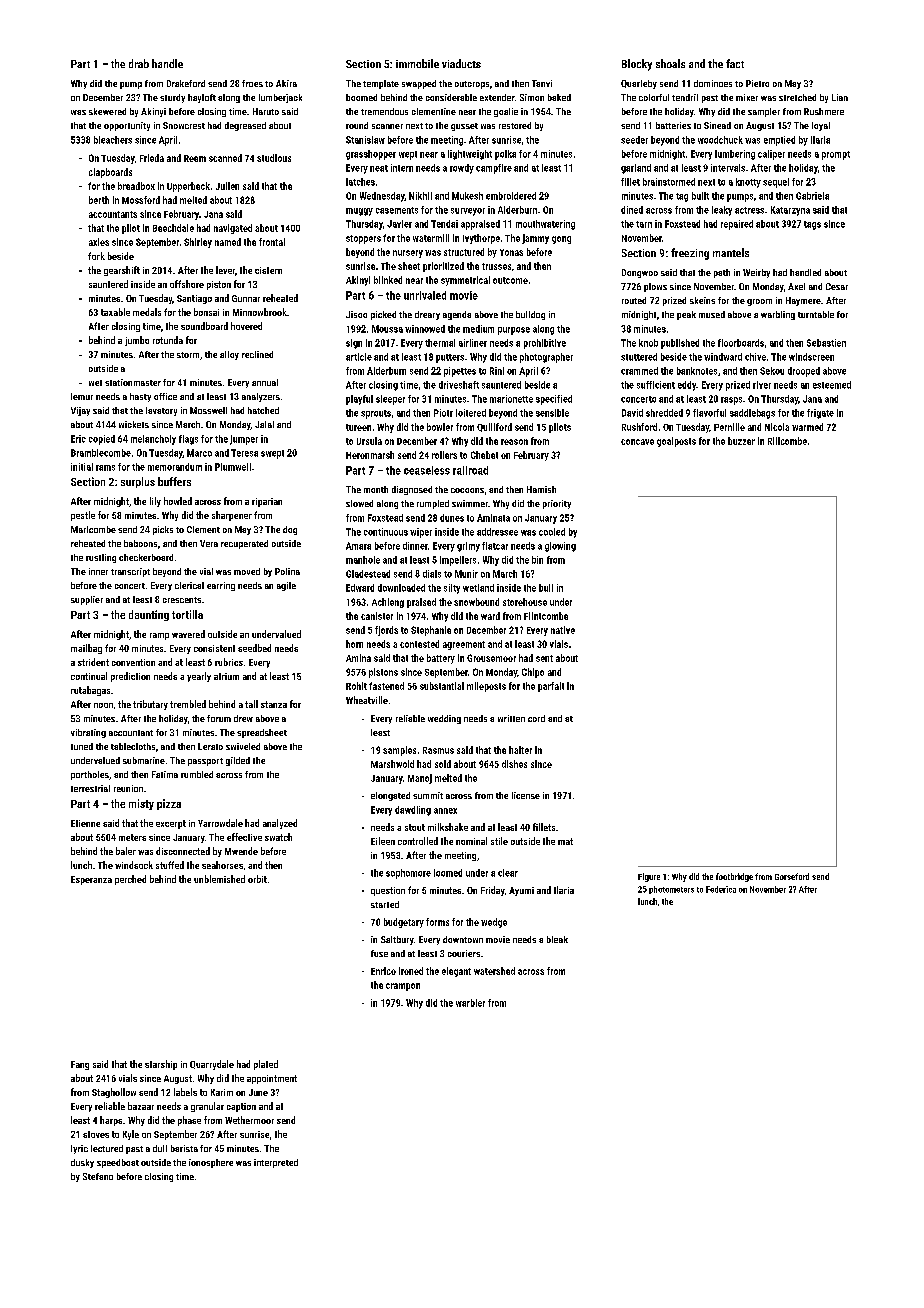 The height and width of the image is (1308, 924). What do you see at coordinates (98, 1176) in the image?
I see `Stefano` at bounding box center [98, 1176].
